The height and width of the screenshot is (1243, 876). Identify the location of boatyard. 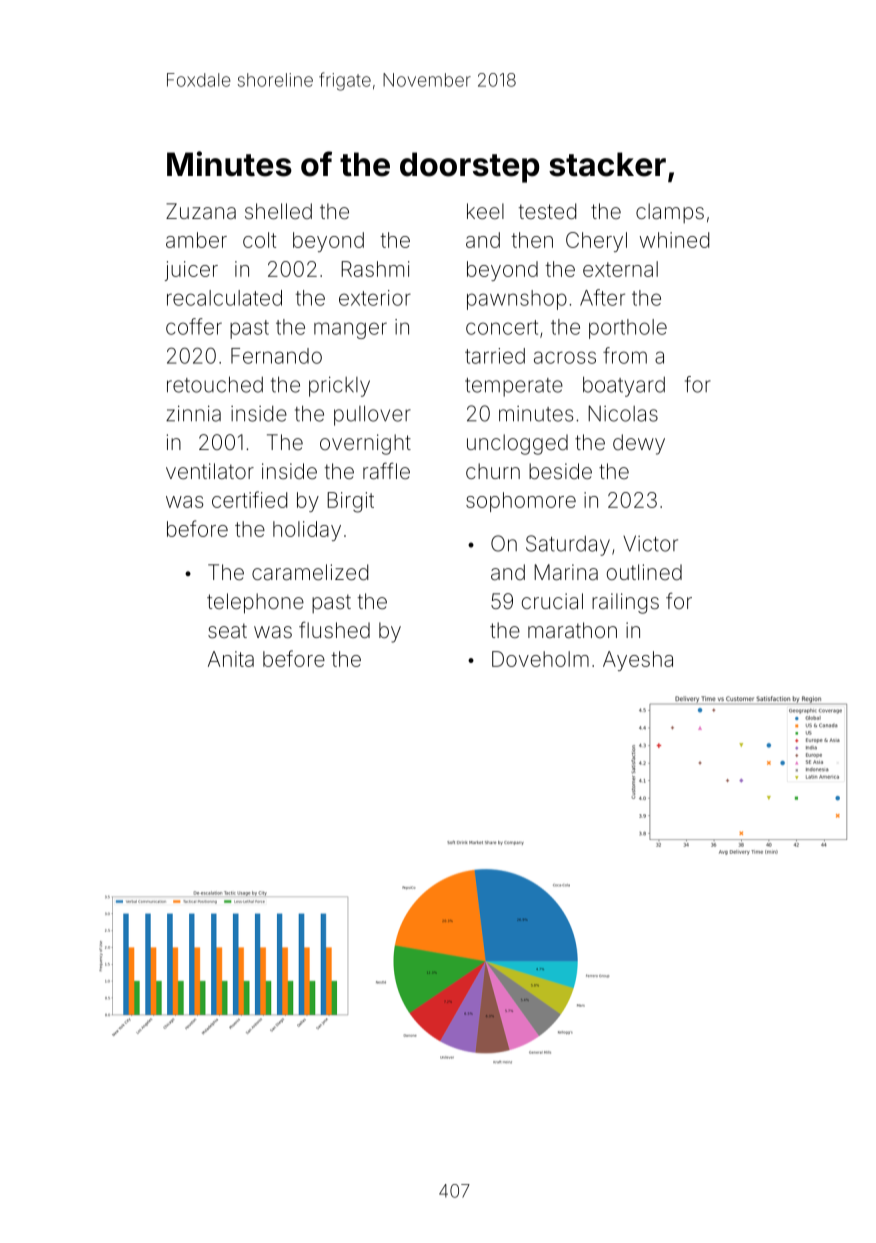
(624, 386).
